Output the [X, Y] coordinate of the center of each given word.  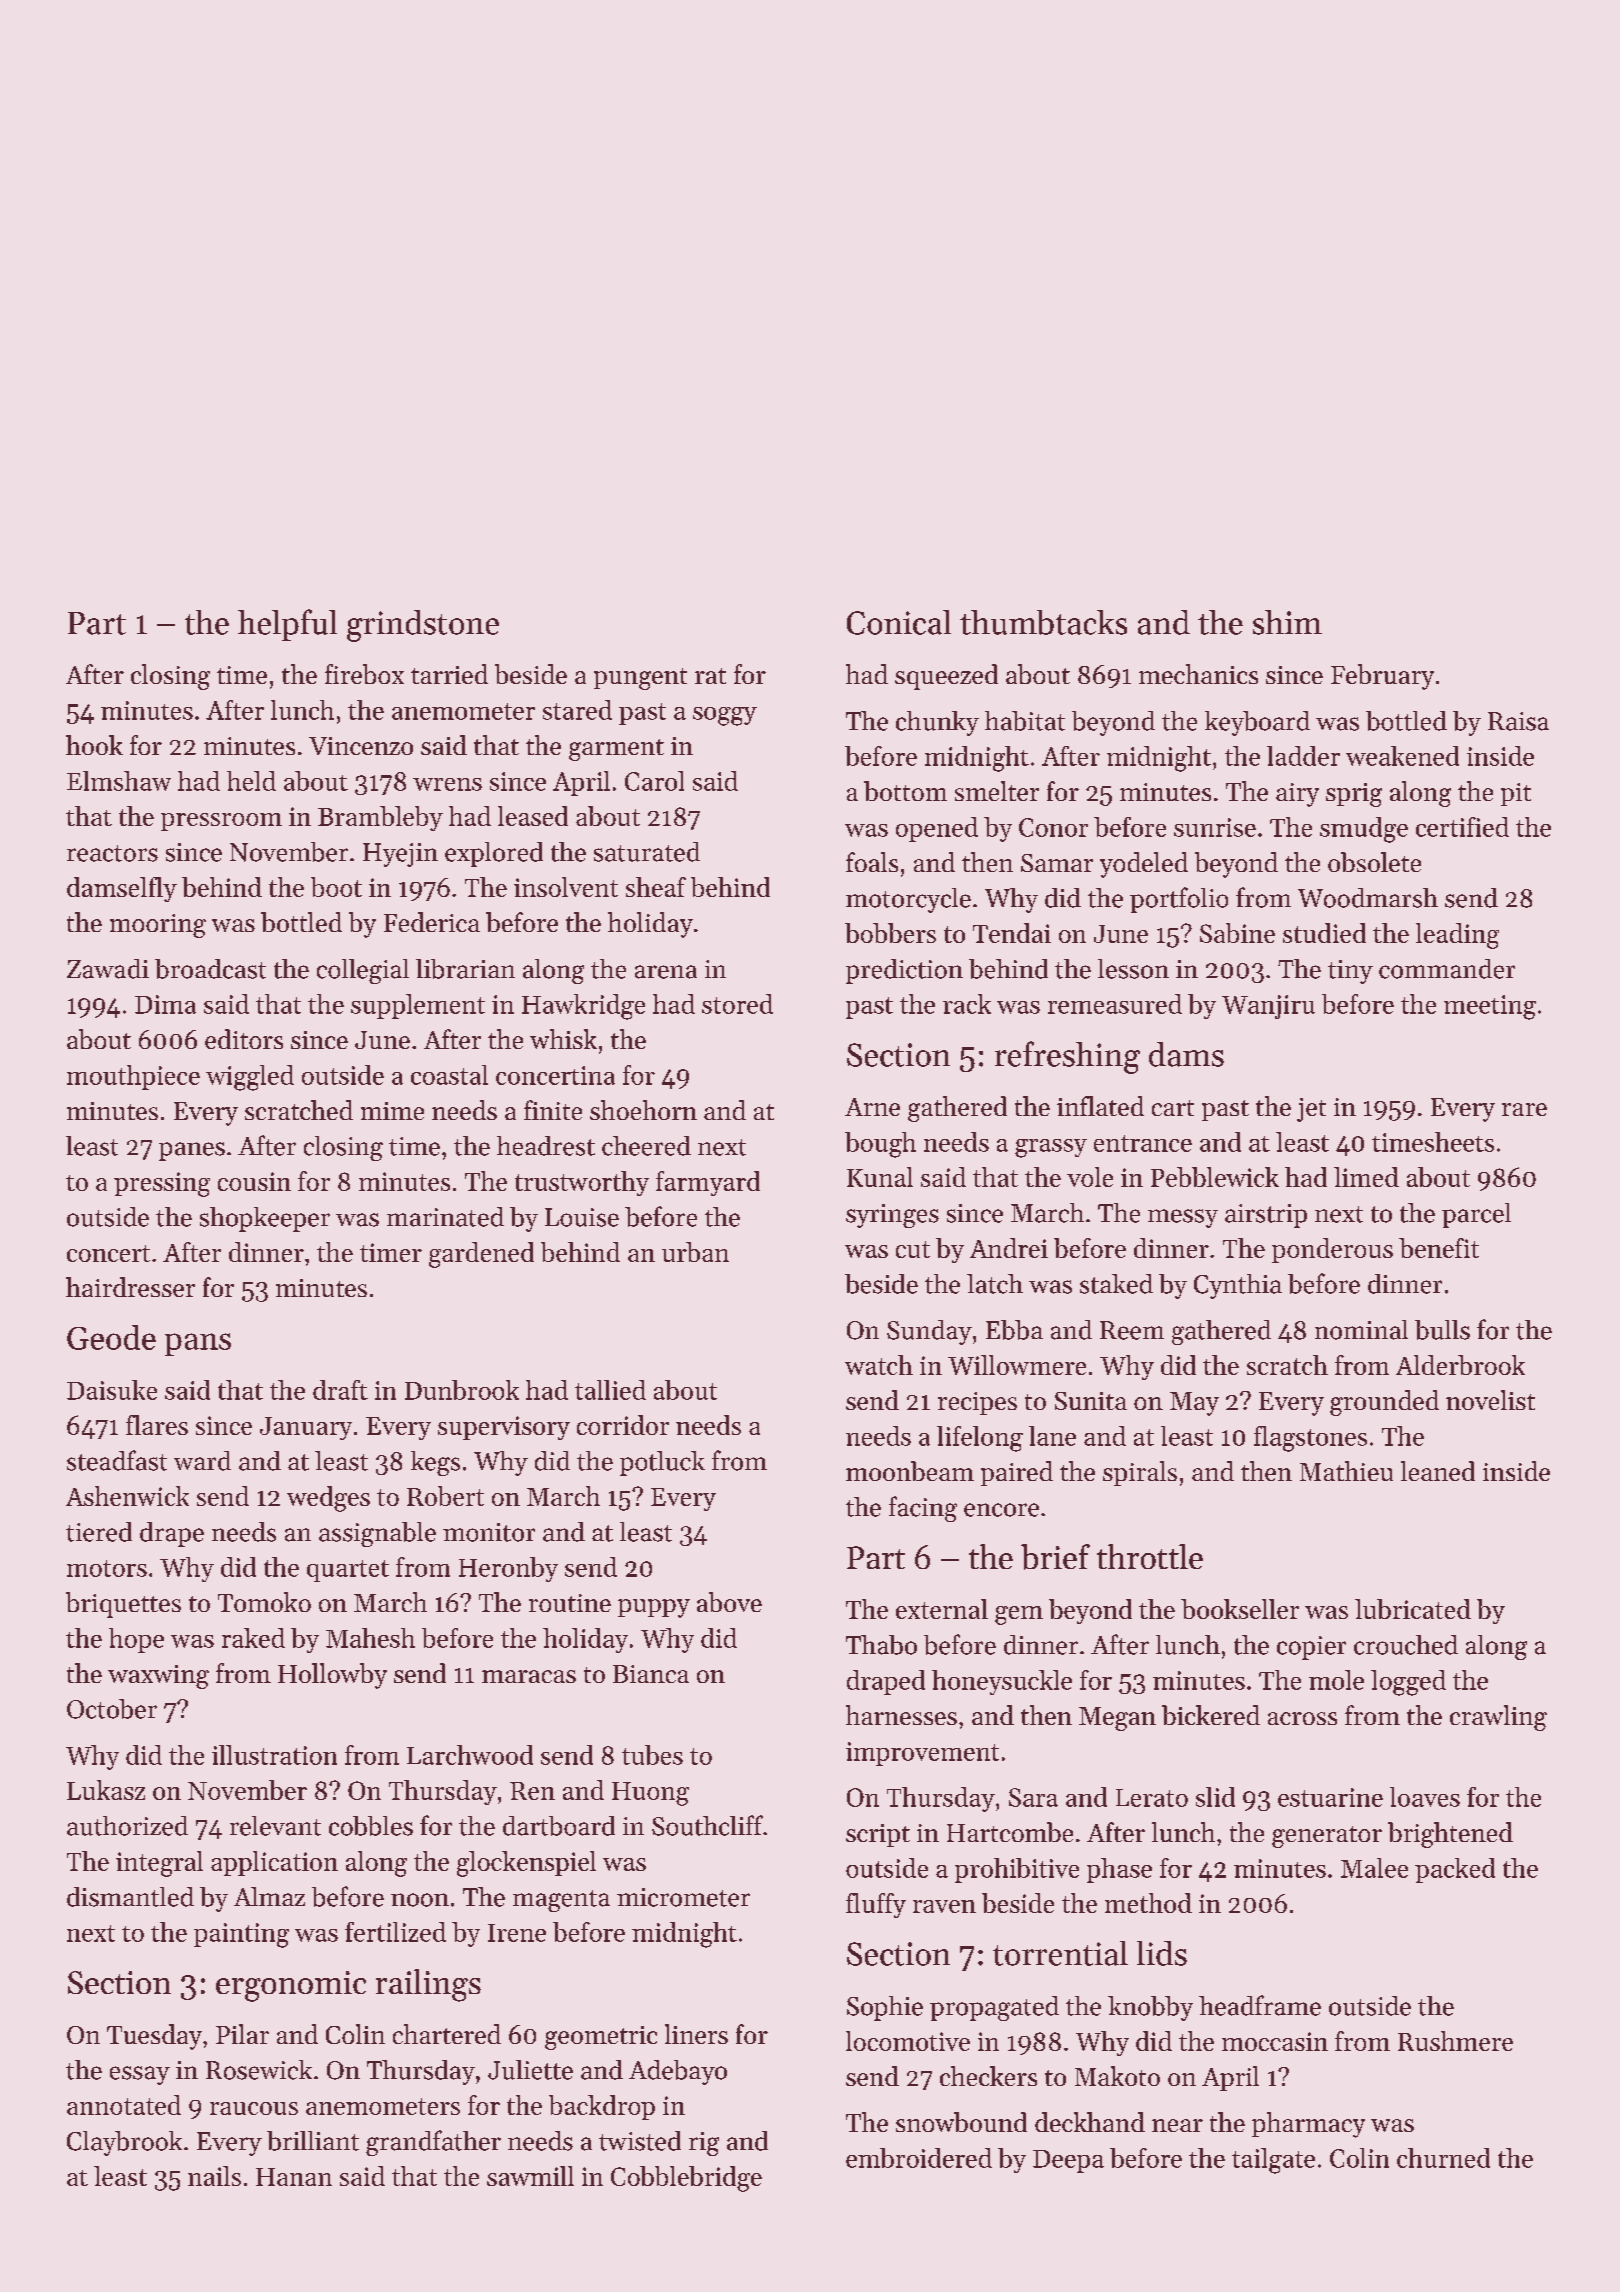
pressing [162, 1184]
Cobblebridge [686, 2179]
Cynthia [1238, 1286]
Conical [899, 622]
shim [1287, 622]
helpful [287, 625]
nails [214, 2176]
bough [880, 1145]
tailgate [1273, 2161]
